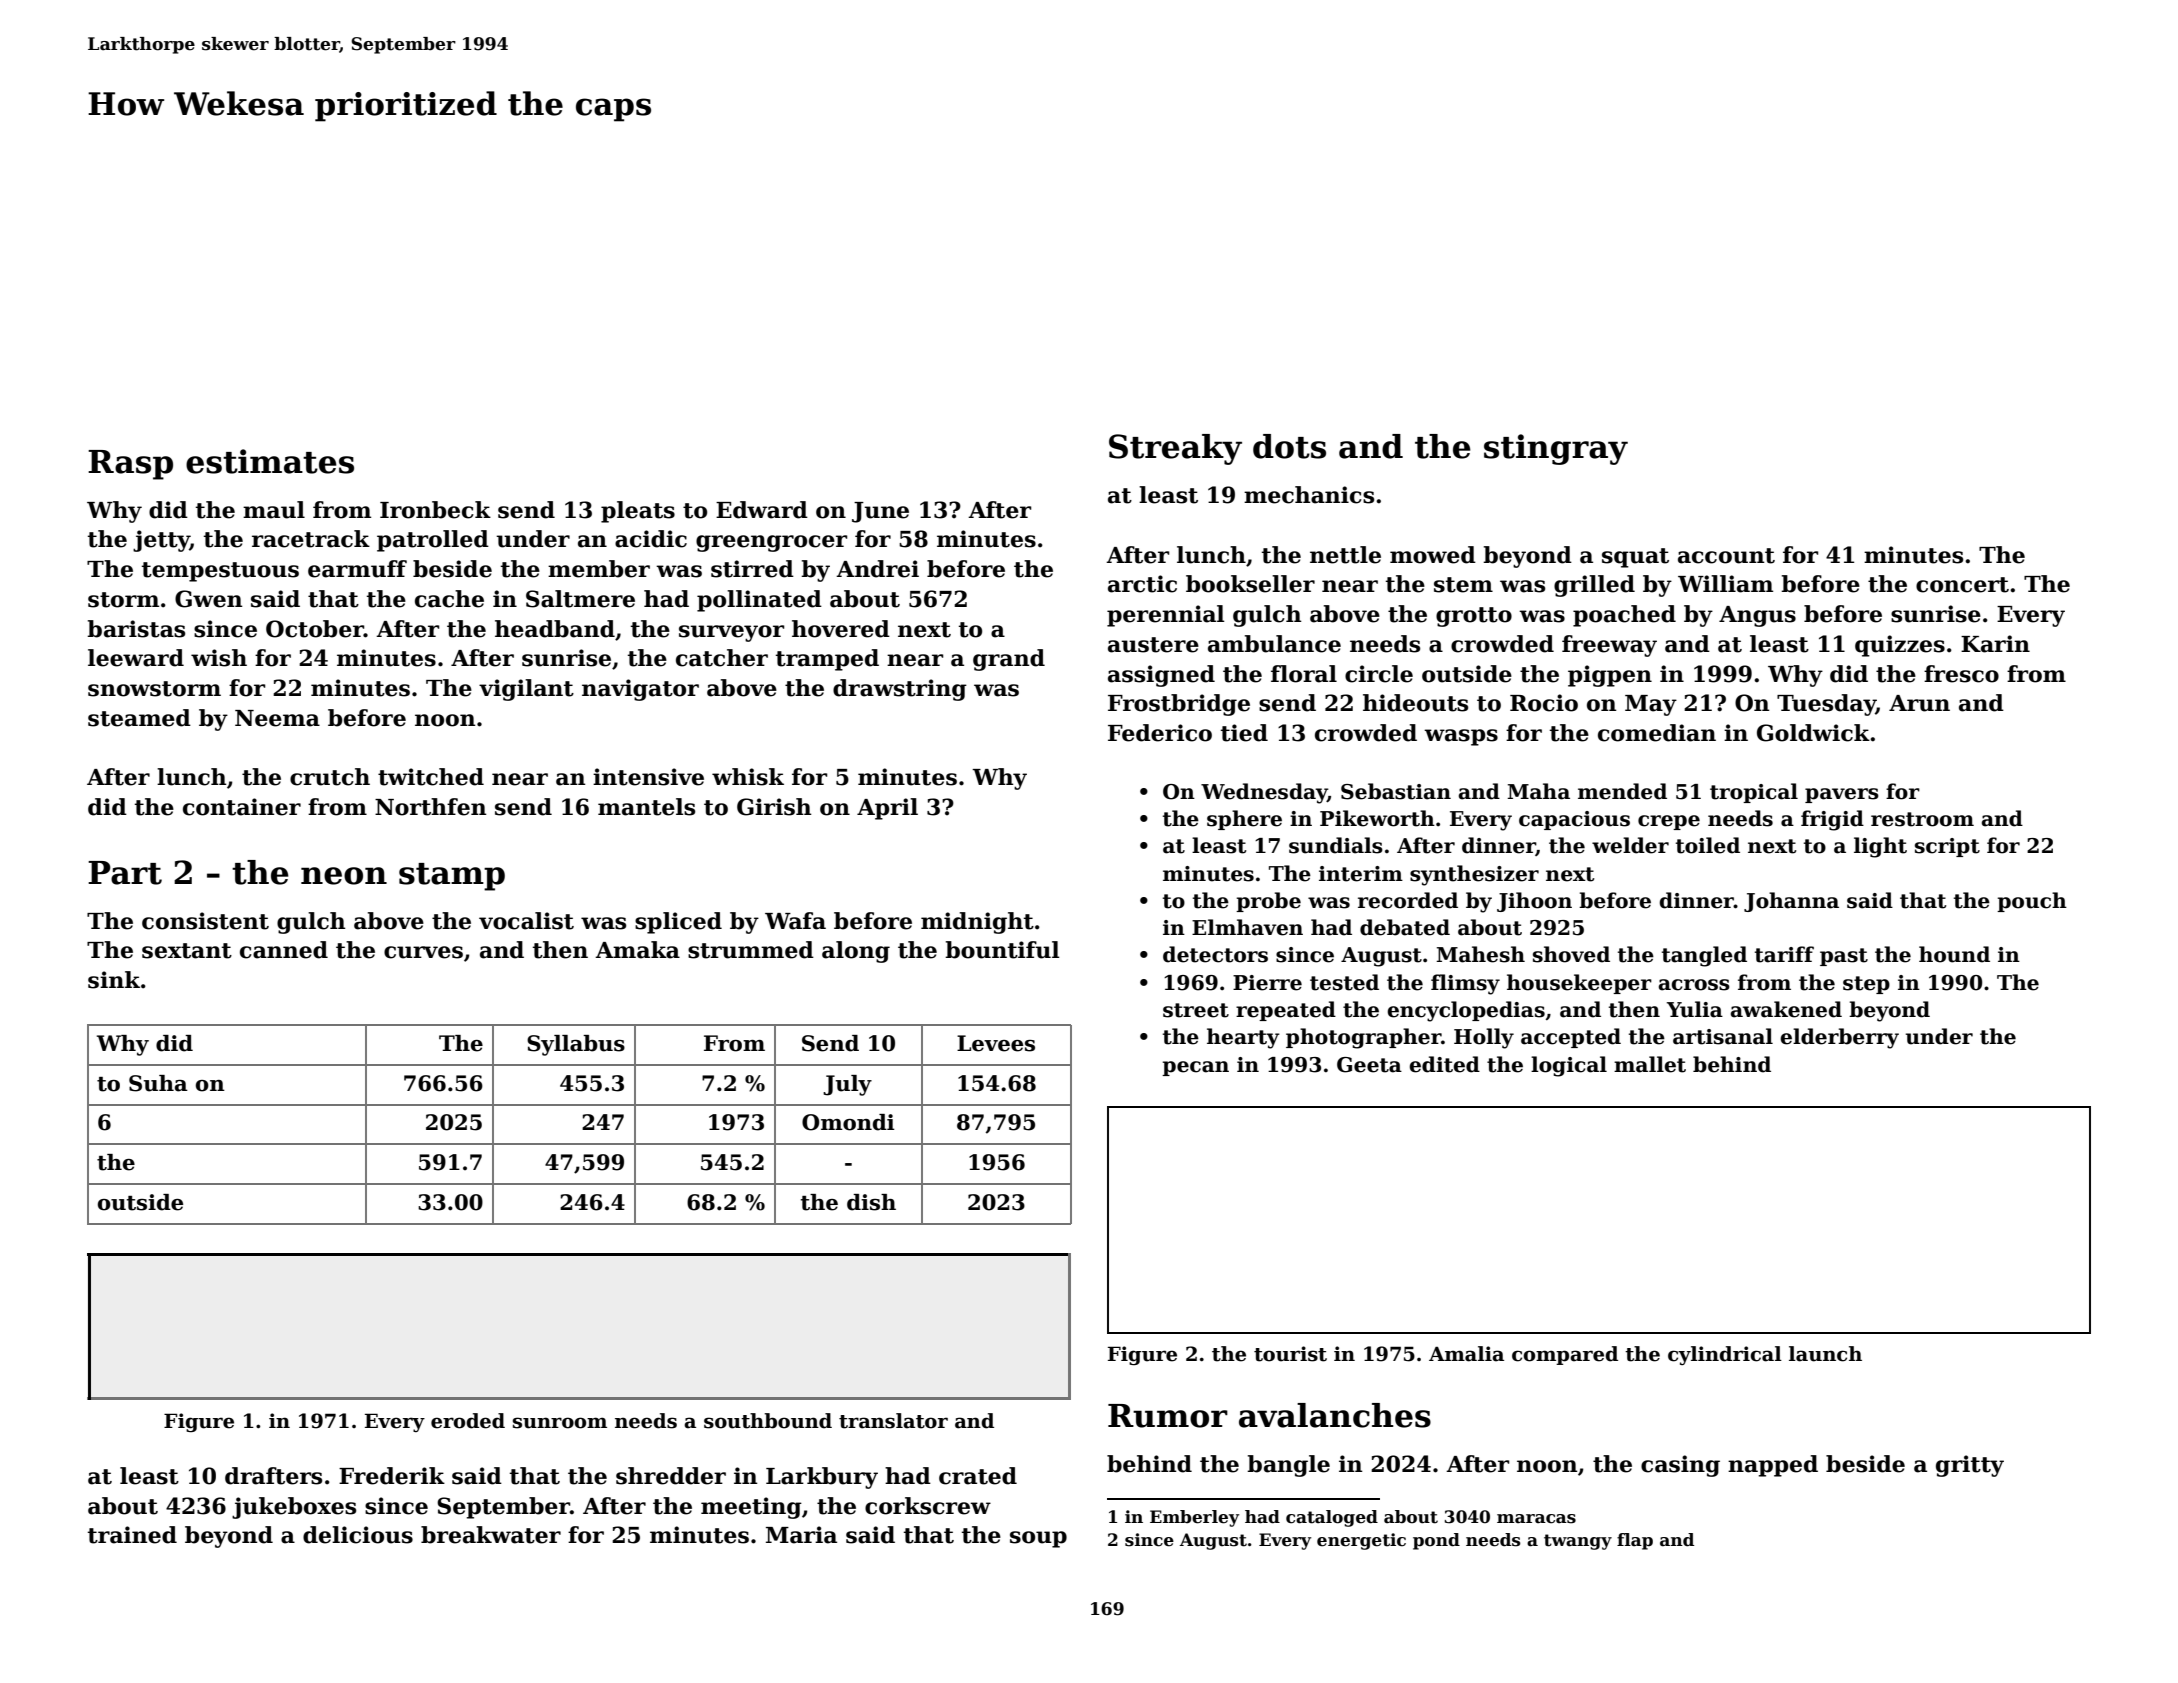  I want to click on Streaky, so click(1175, 449).
